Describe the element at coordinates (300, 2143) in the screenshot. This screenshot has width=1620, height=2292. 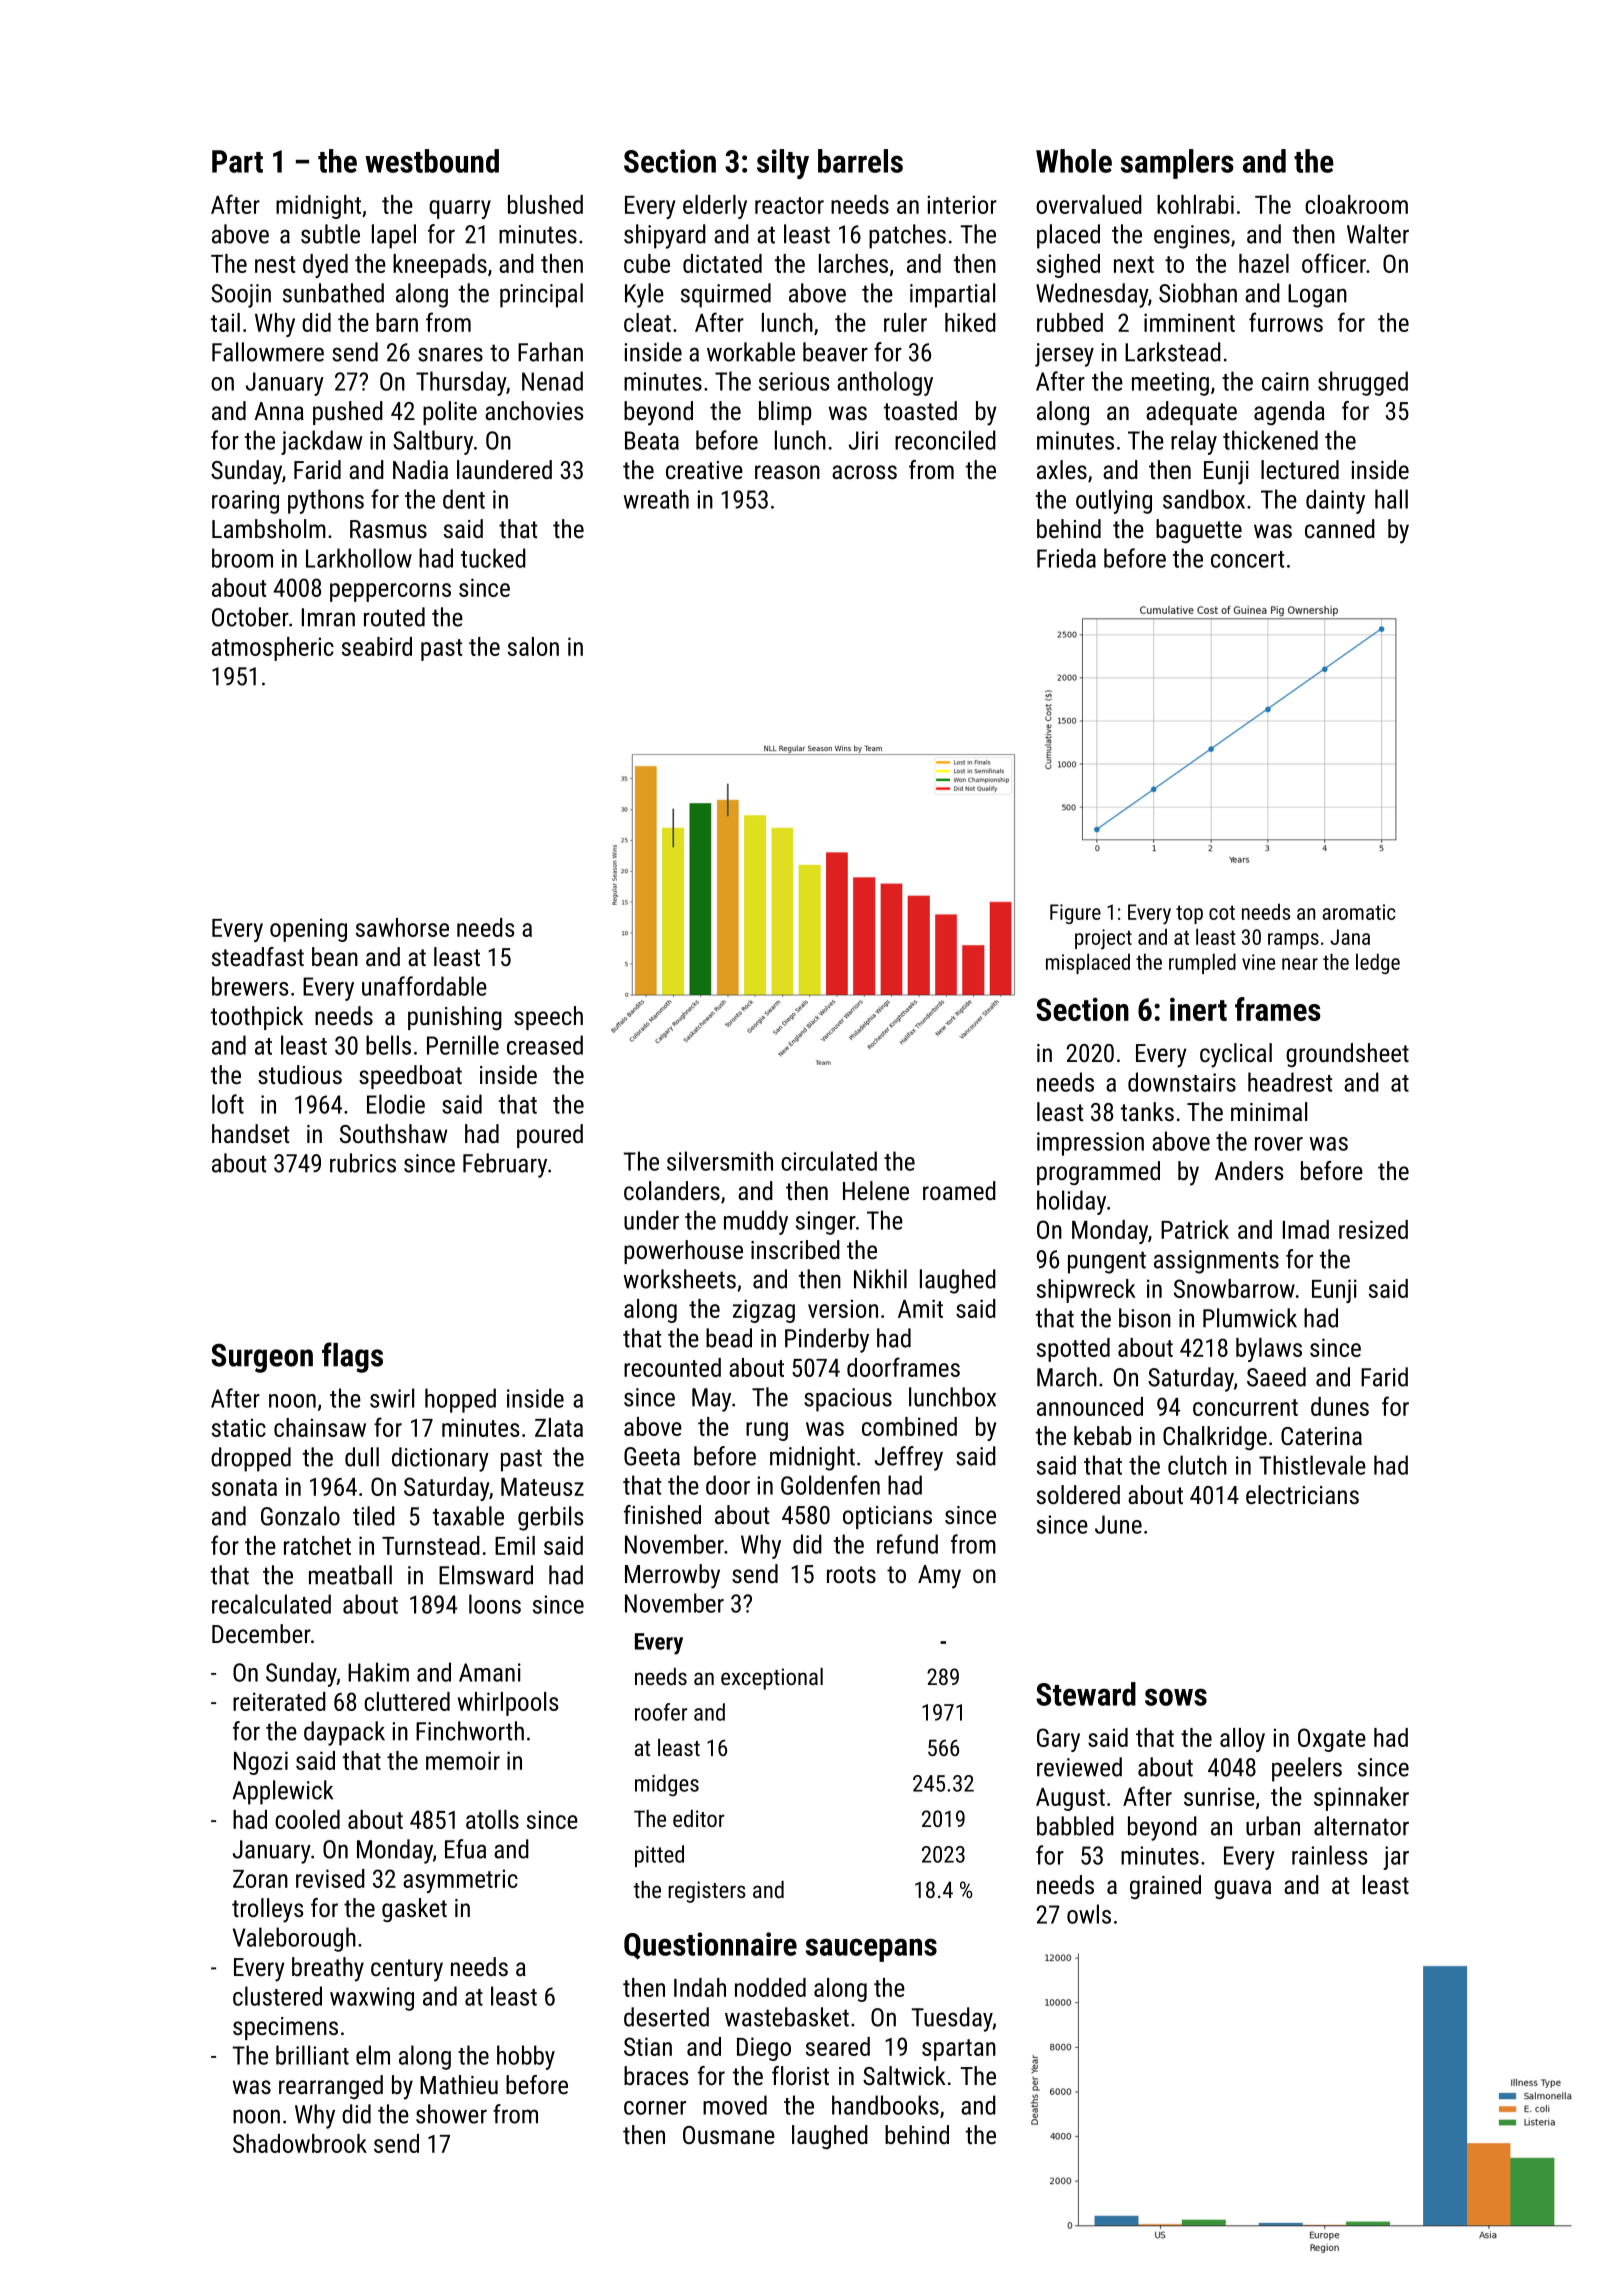
I see `Shadowbrook` at that location.
